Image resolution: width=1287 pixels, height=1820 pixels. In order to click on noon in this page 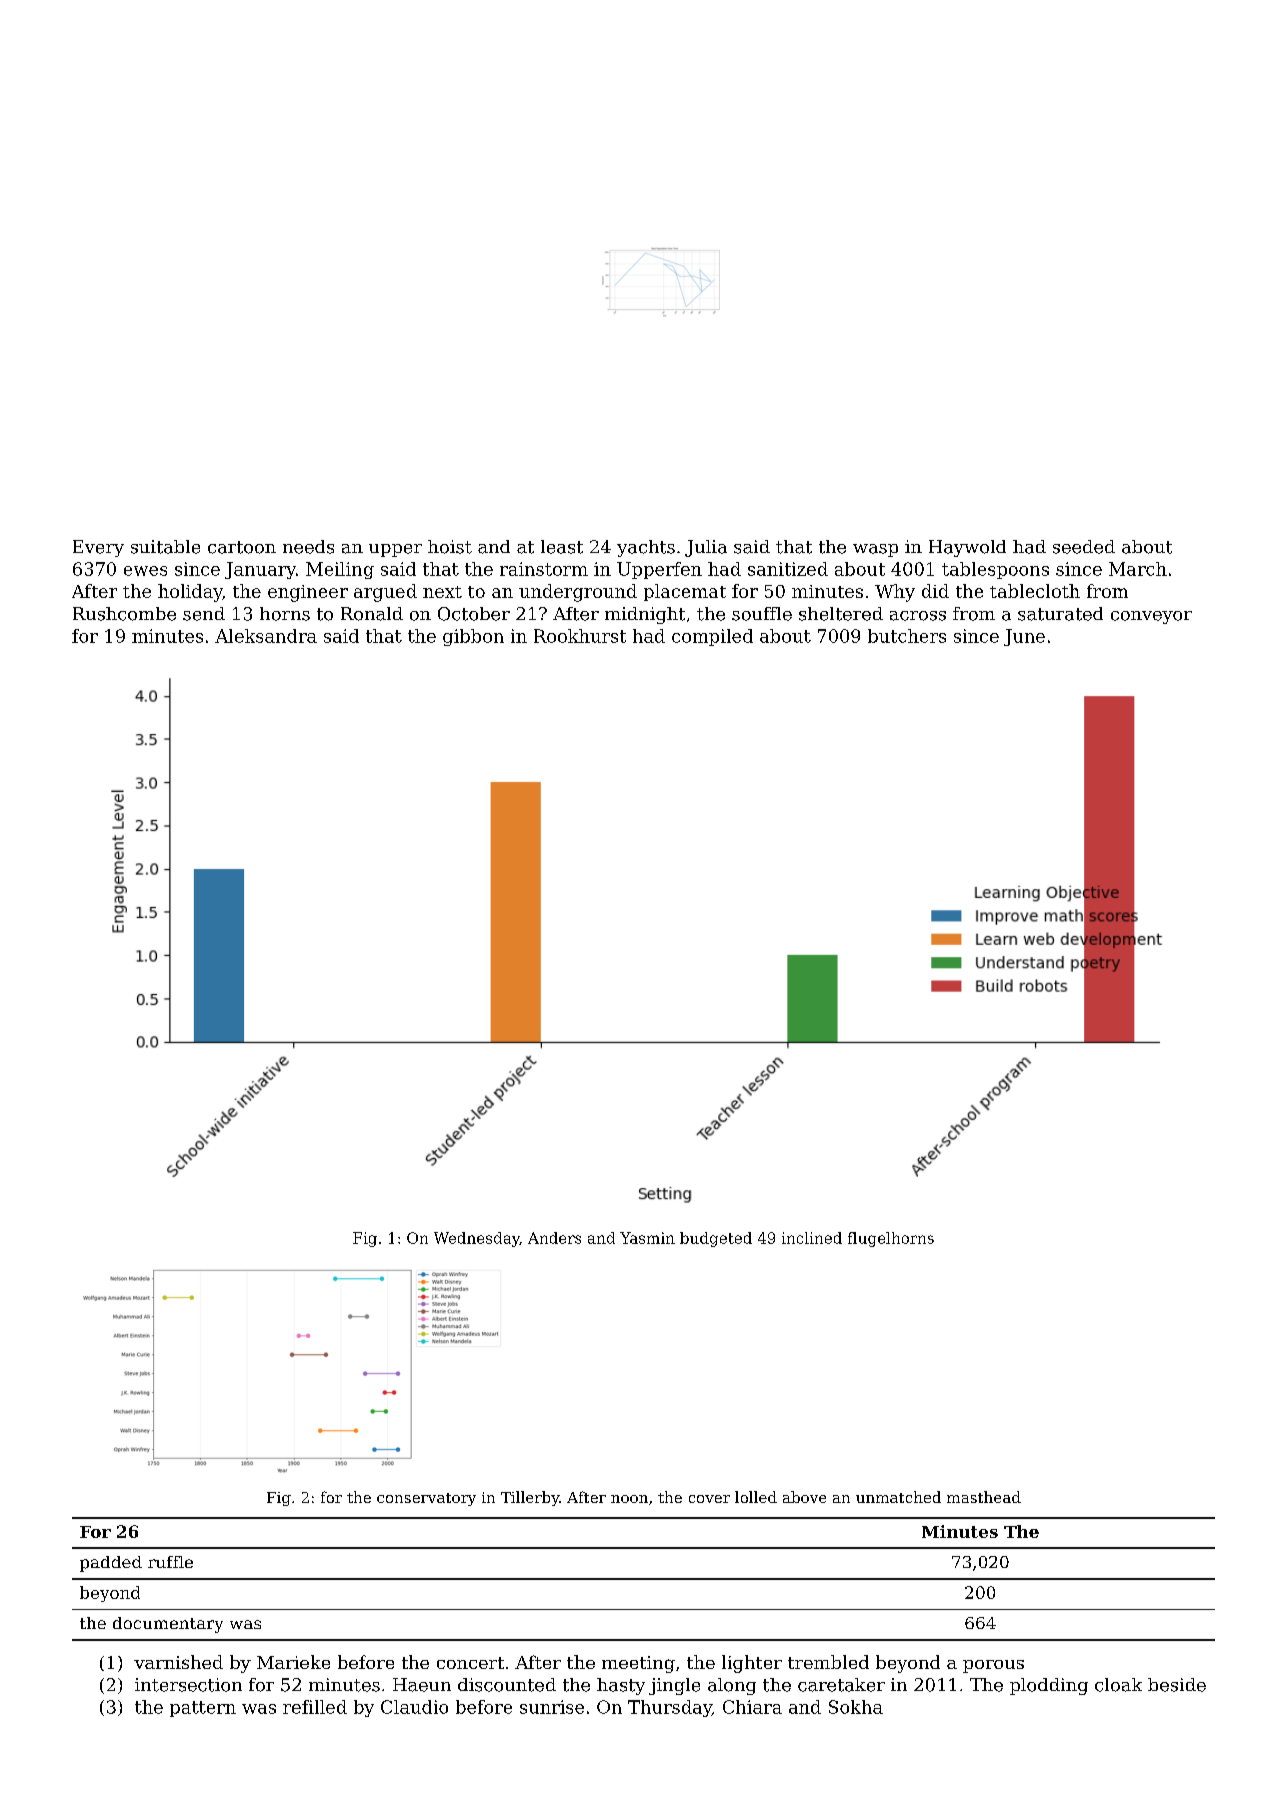, I will do `click(629, 1499)`.
